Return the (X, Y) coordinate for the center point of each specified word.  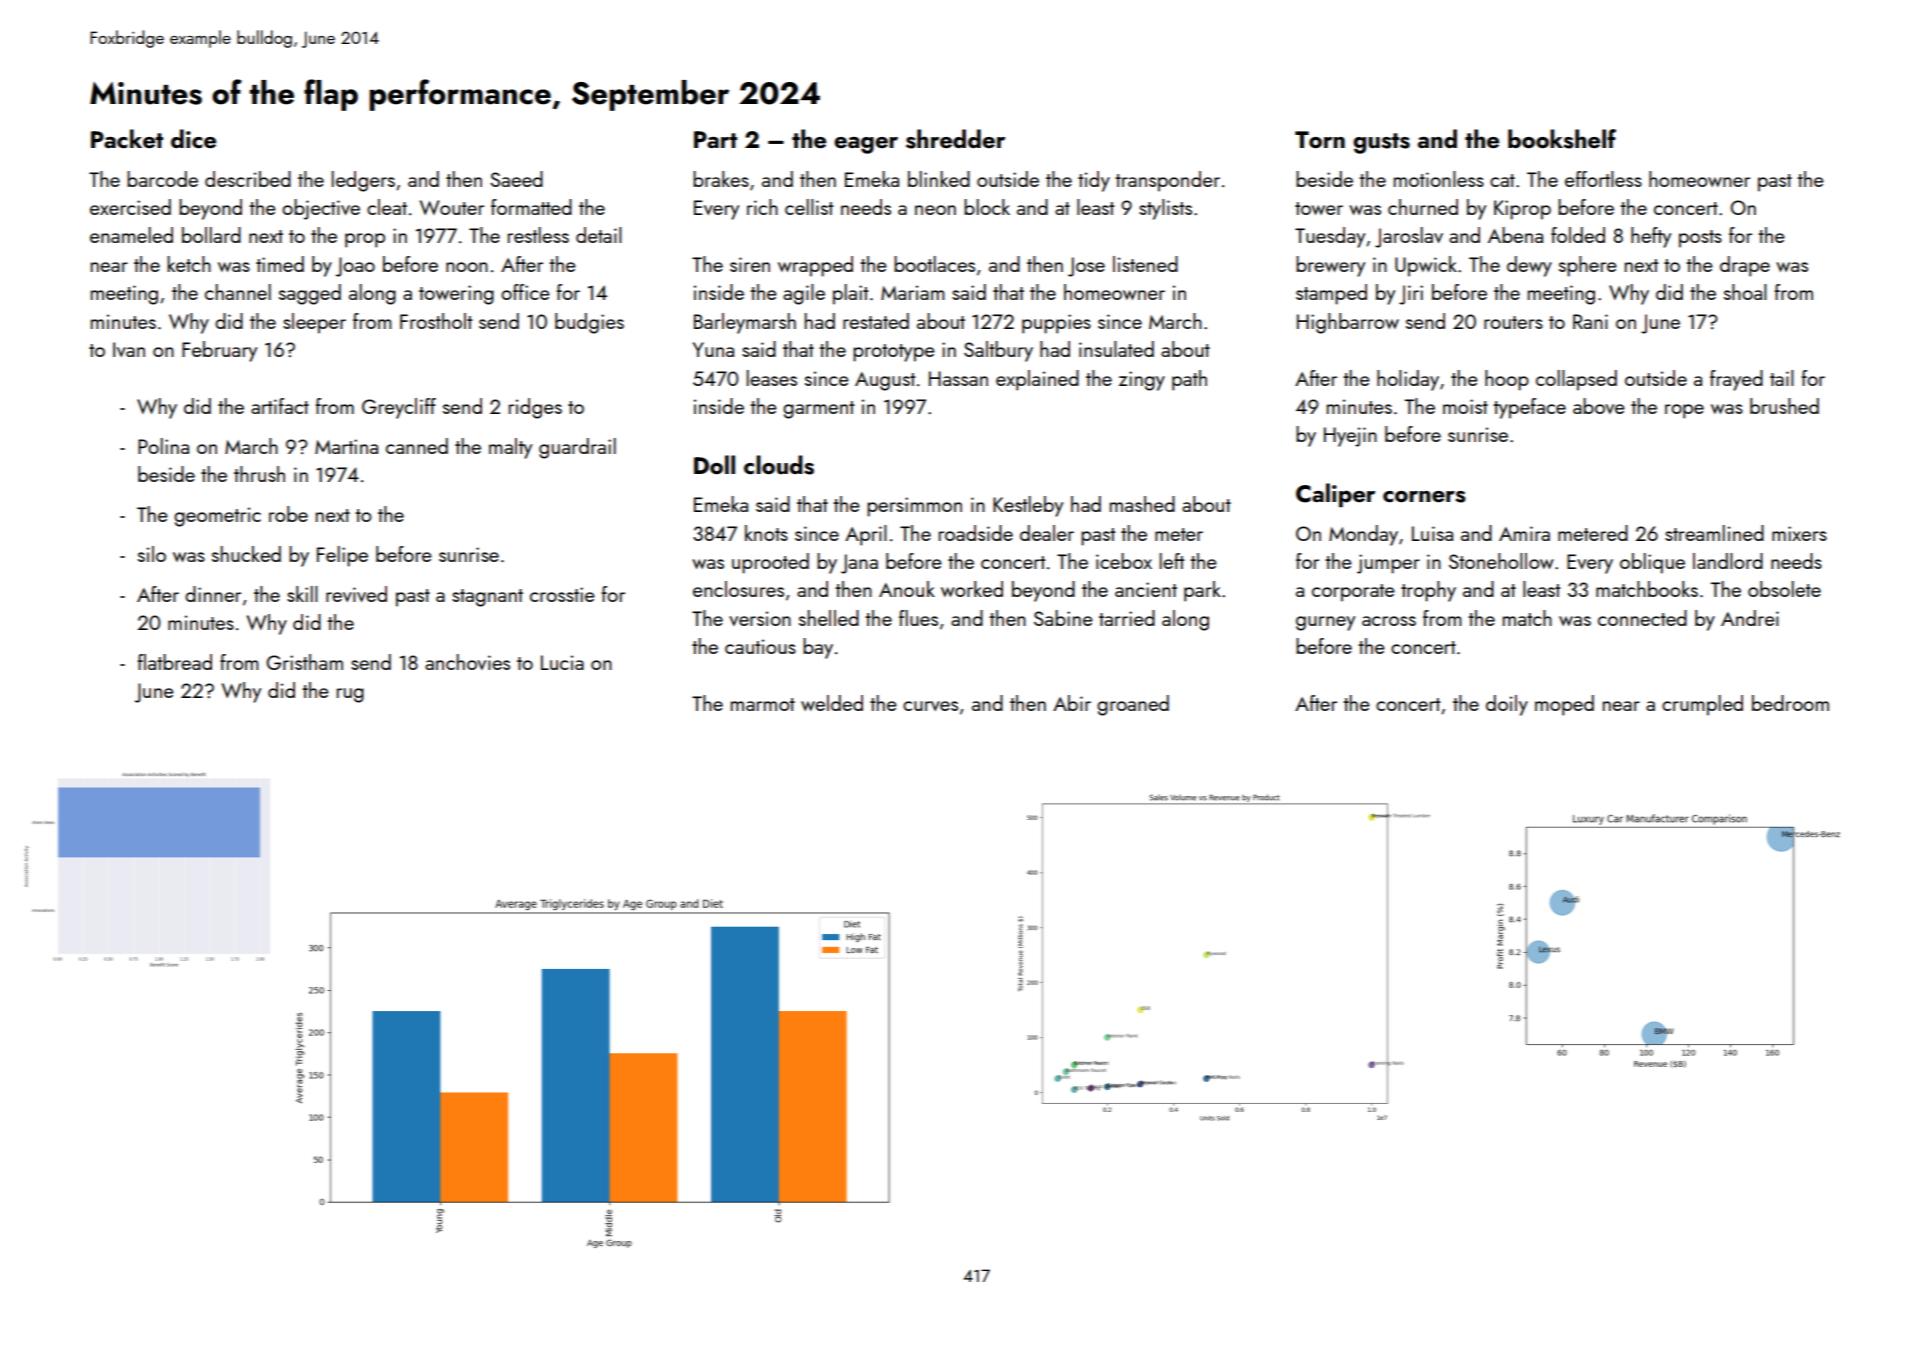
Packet (127, 138)
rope (1684, 411)
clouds (779, 465)
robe (288, 514)
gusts (1381, 143)
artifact (280, 406)
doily (1507, 705)
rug (350, 695)
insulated (1116, 349)
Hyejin (1350, 437)
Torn (1320, 139)
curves (930, 706)
